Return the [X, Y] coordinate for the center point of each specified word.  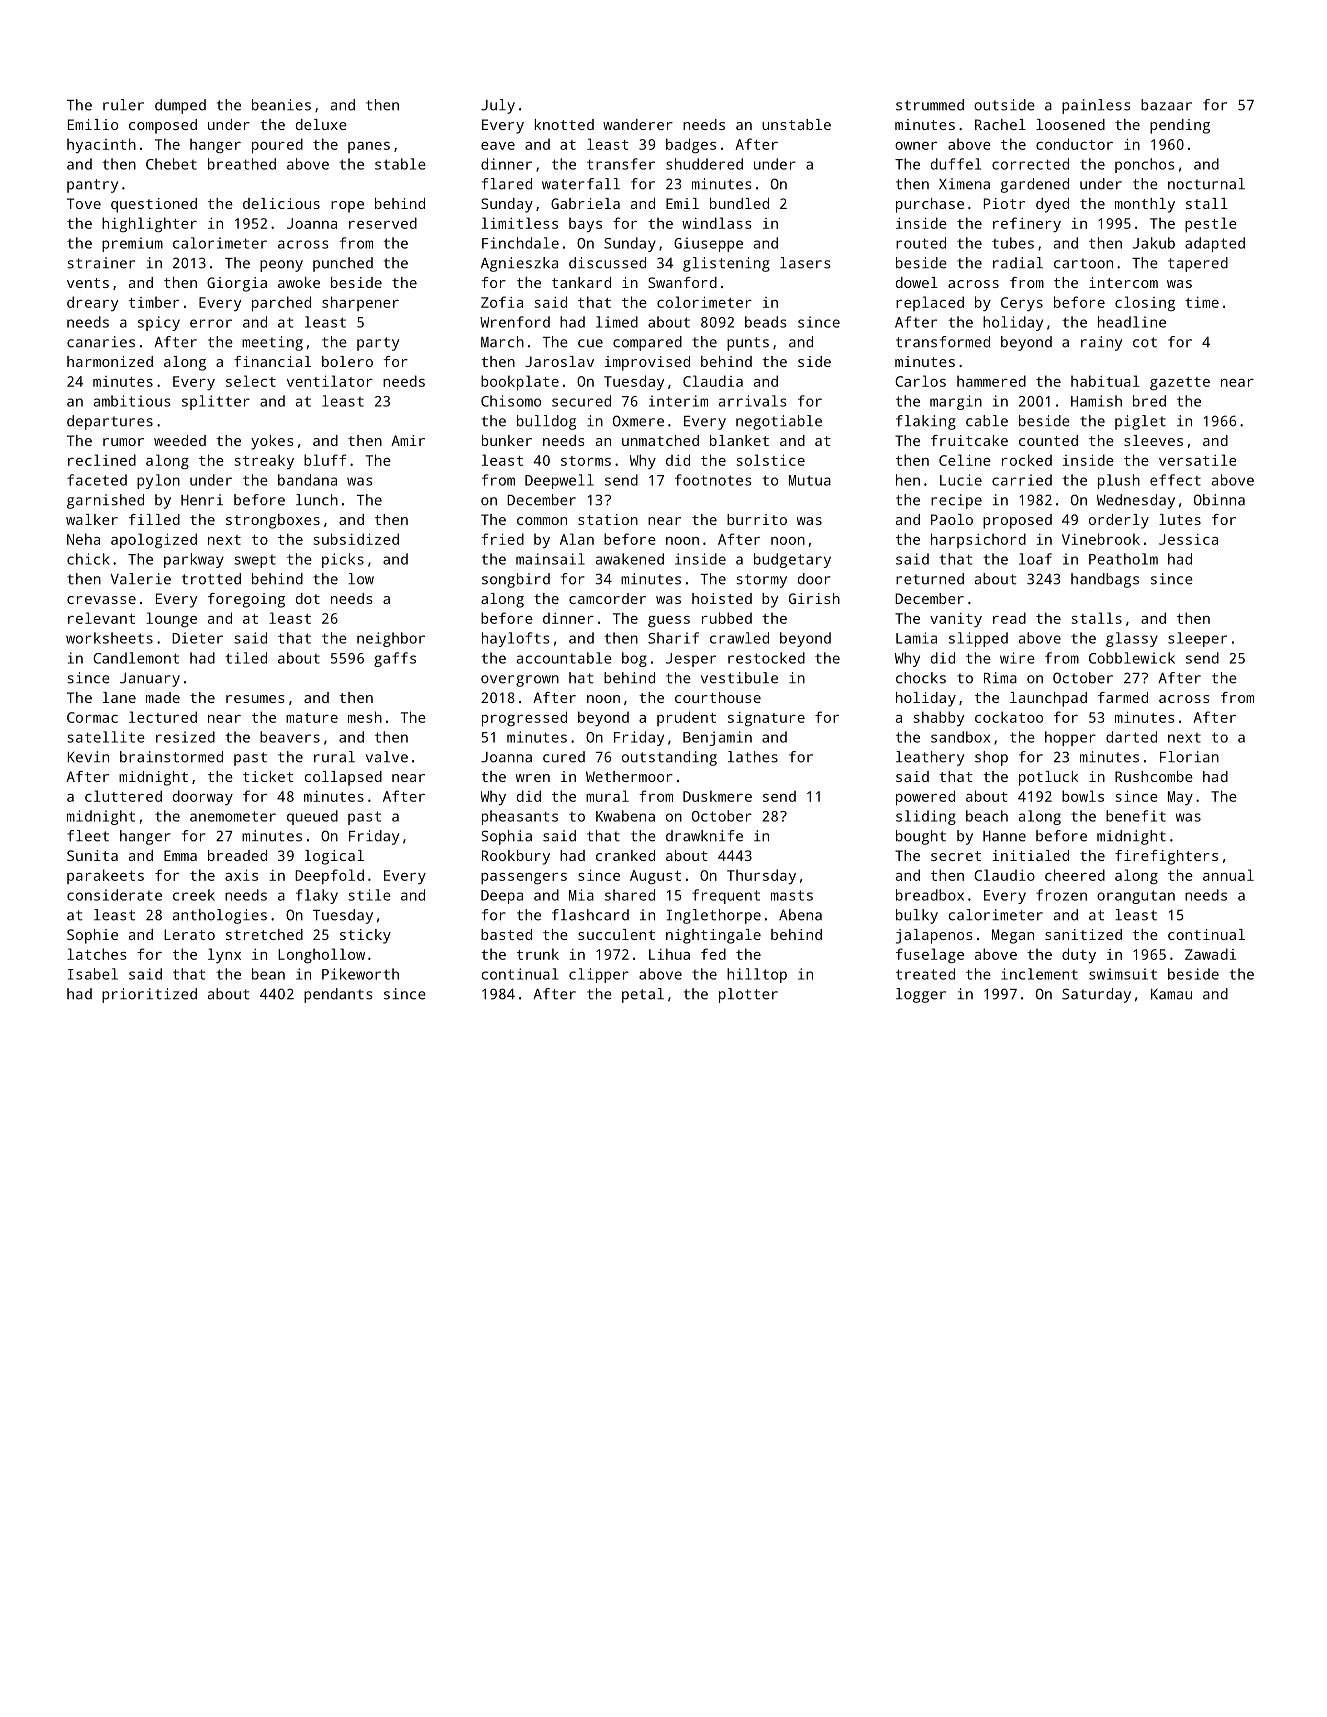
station [608, 519]
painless [1096, 106]
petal [643, 995]
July [498, 106]
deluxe [321, 124]
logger [921, 995]
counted [1048, 440]
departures [110, 422]
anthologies [220, 916]
